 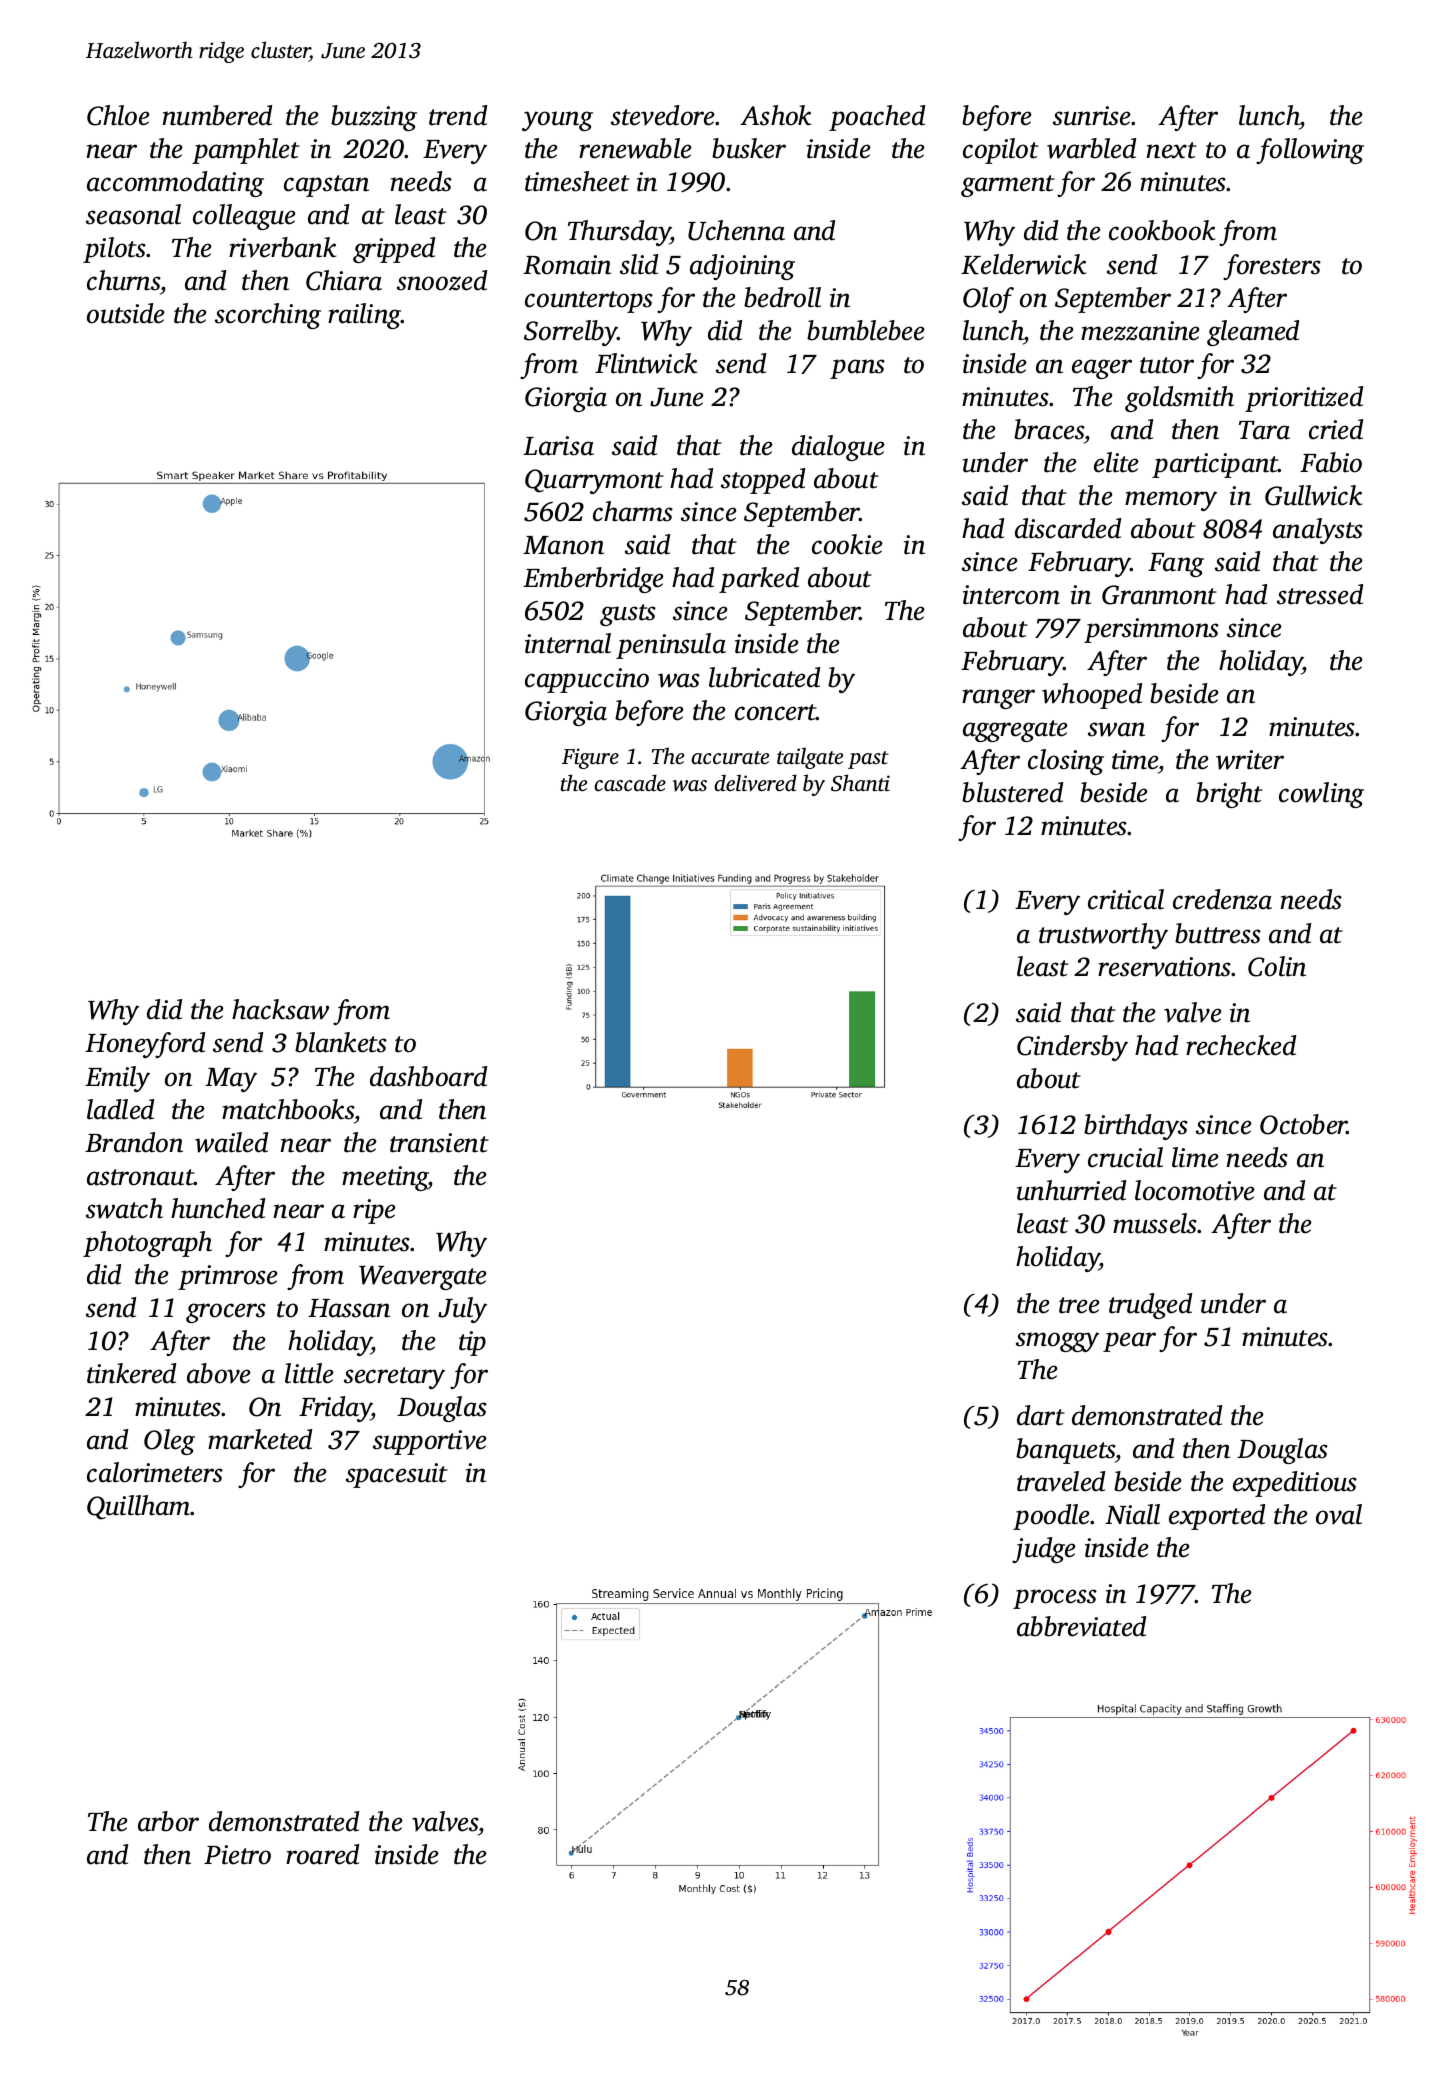 I want to click on arbor, so click(x=168, y=1821).
